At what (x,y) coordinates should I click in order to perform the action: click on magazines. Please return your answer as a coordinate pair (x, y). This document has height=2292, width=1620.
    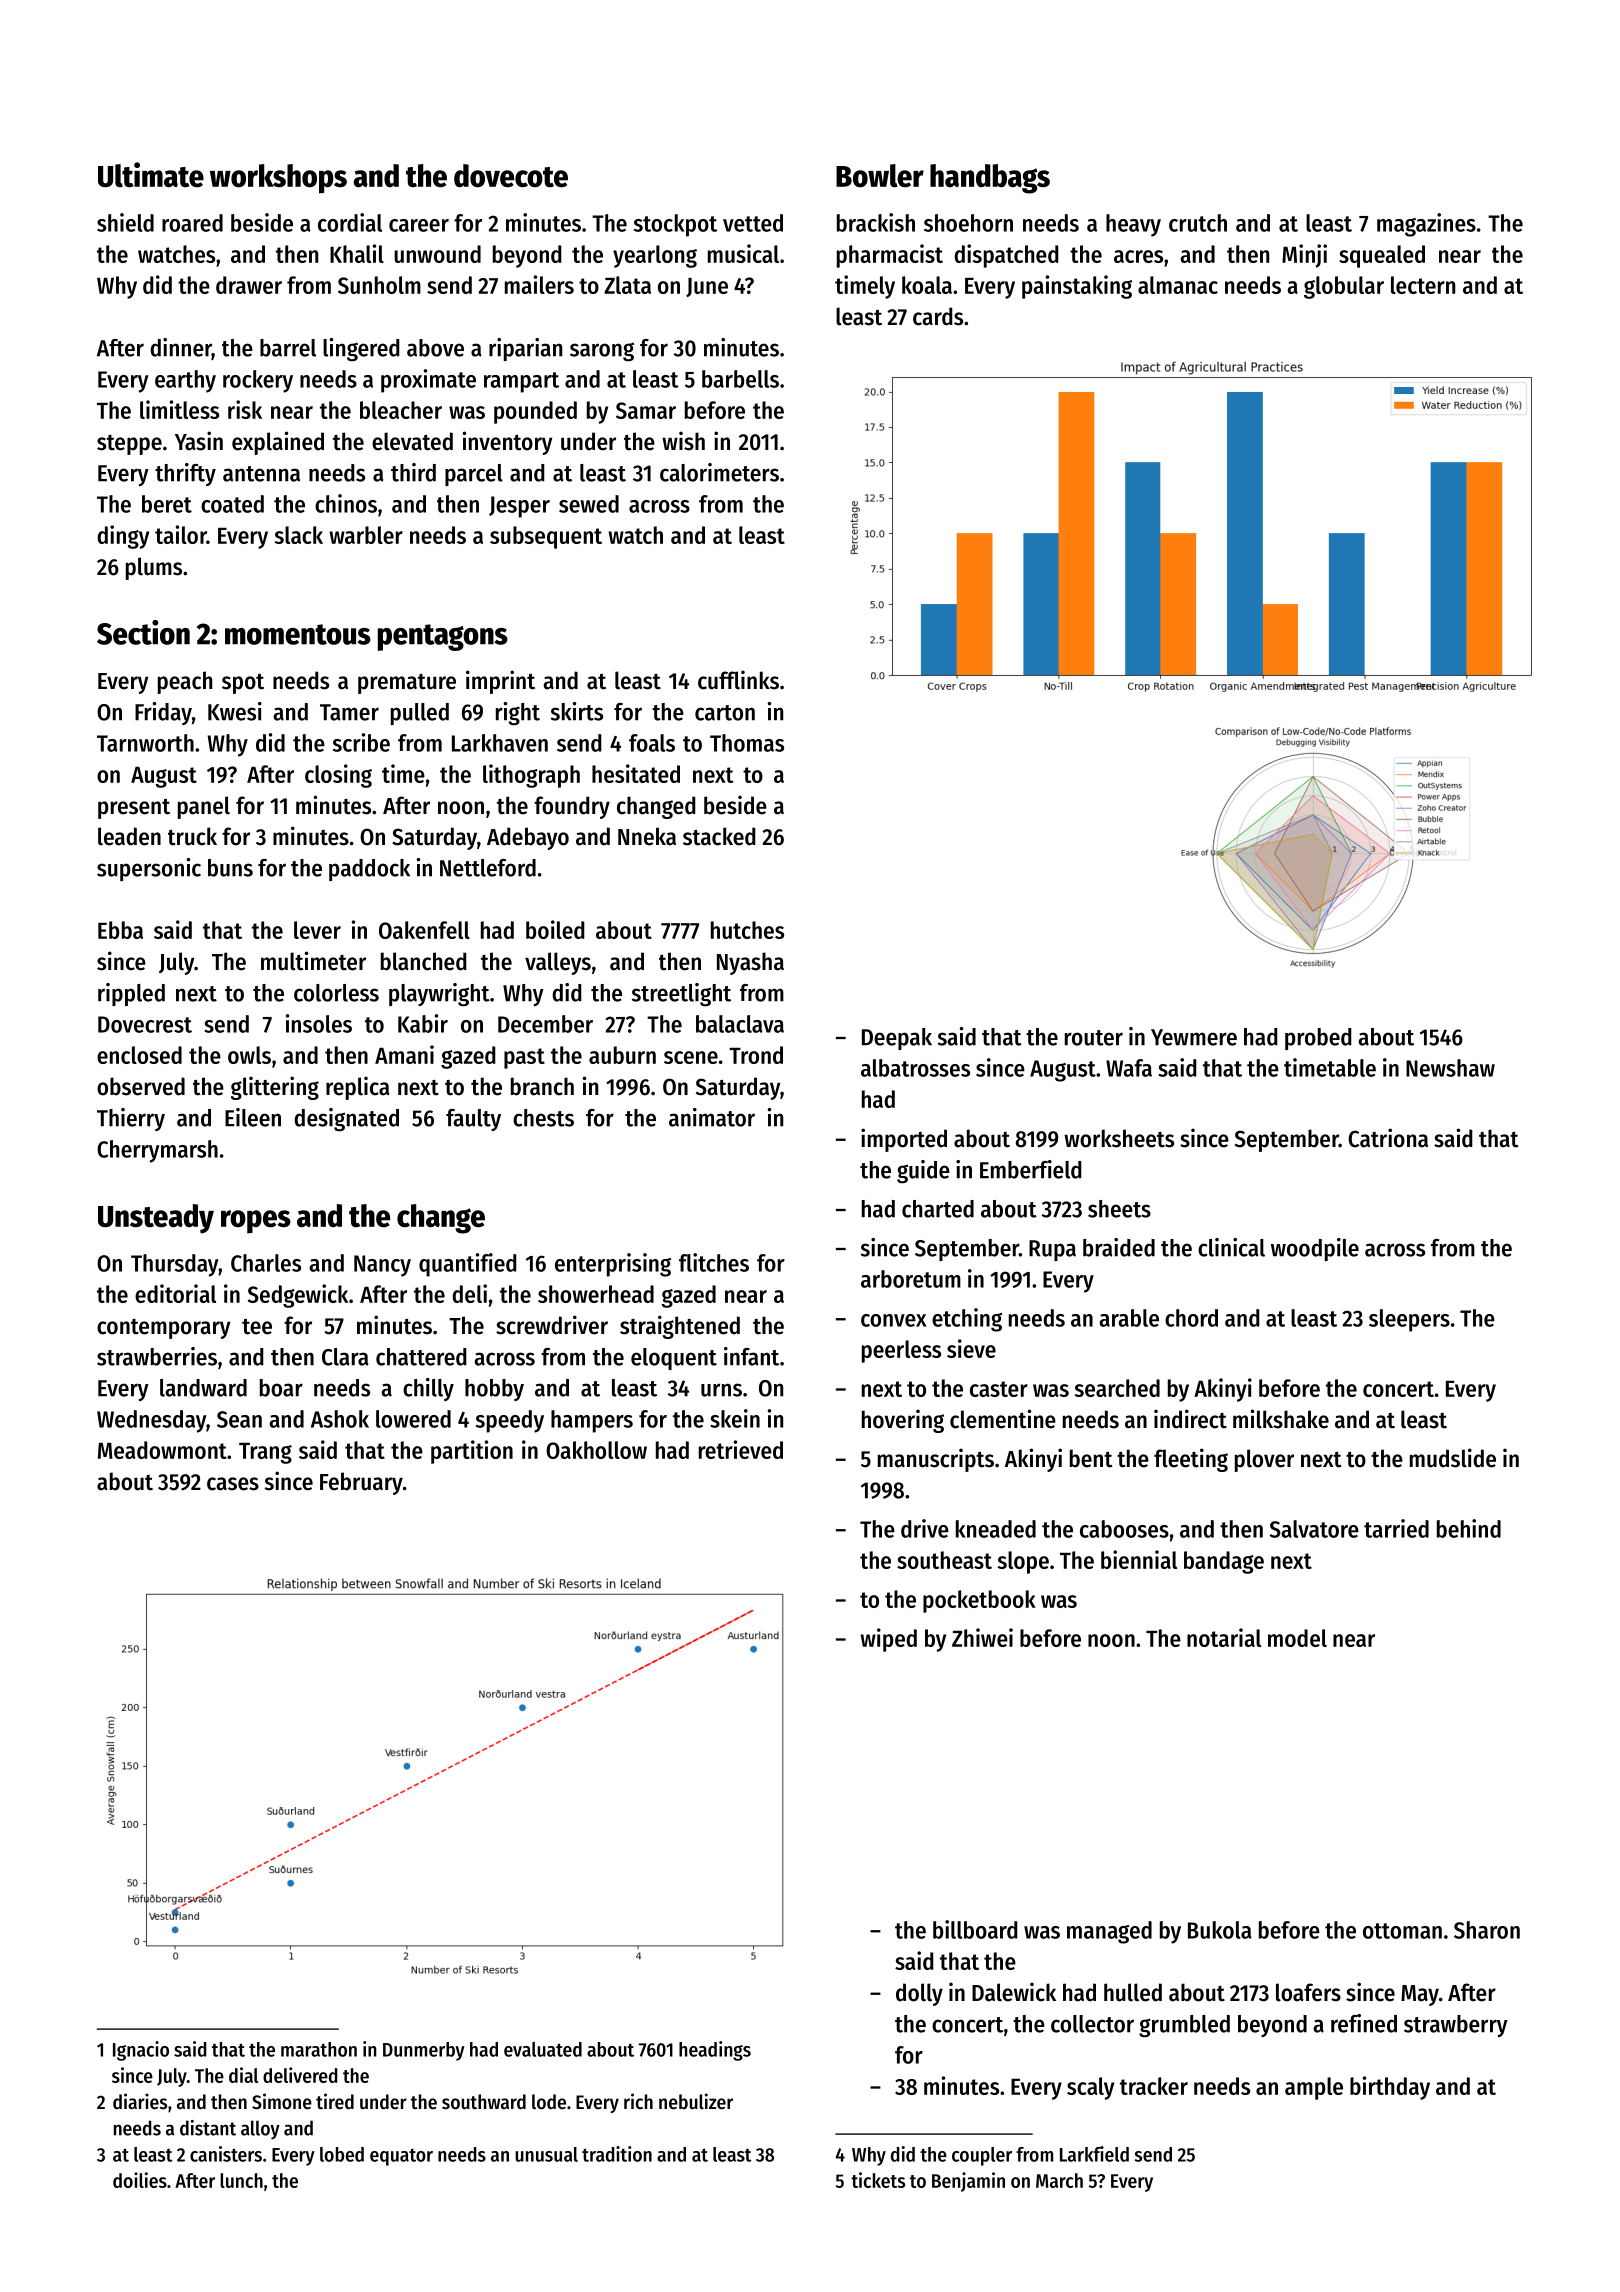
    Looking at the image, I should click on (1426, 225).
